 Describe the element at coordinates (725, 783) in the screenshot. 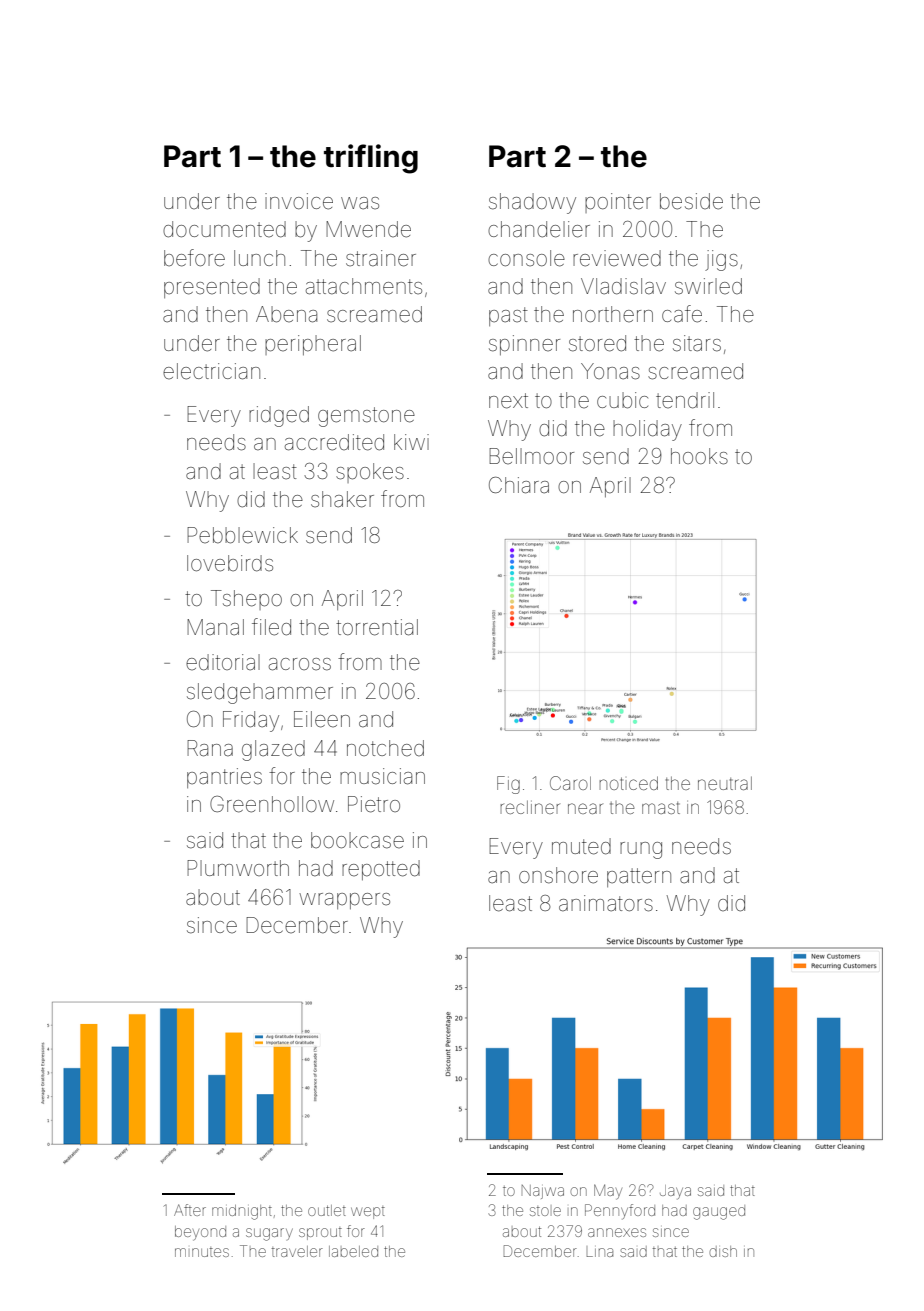

I see `neutral` at that location.
